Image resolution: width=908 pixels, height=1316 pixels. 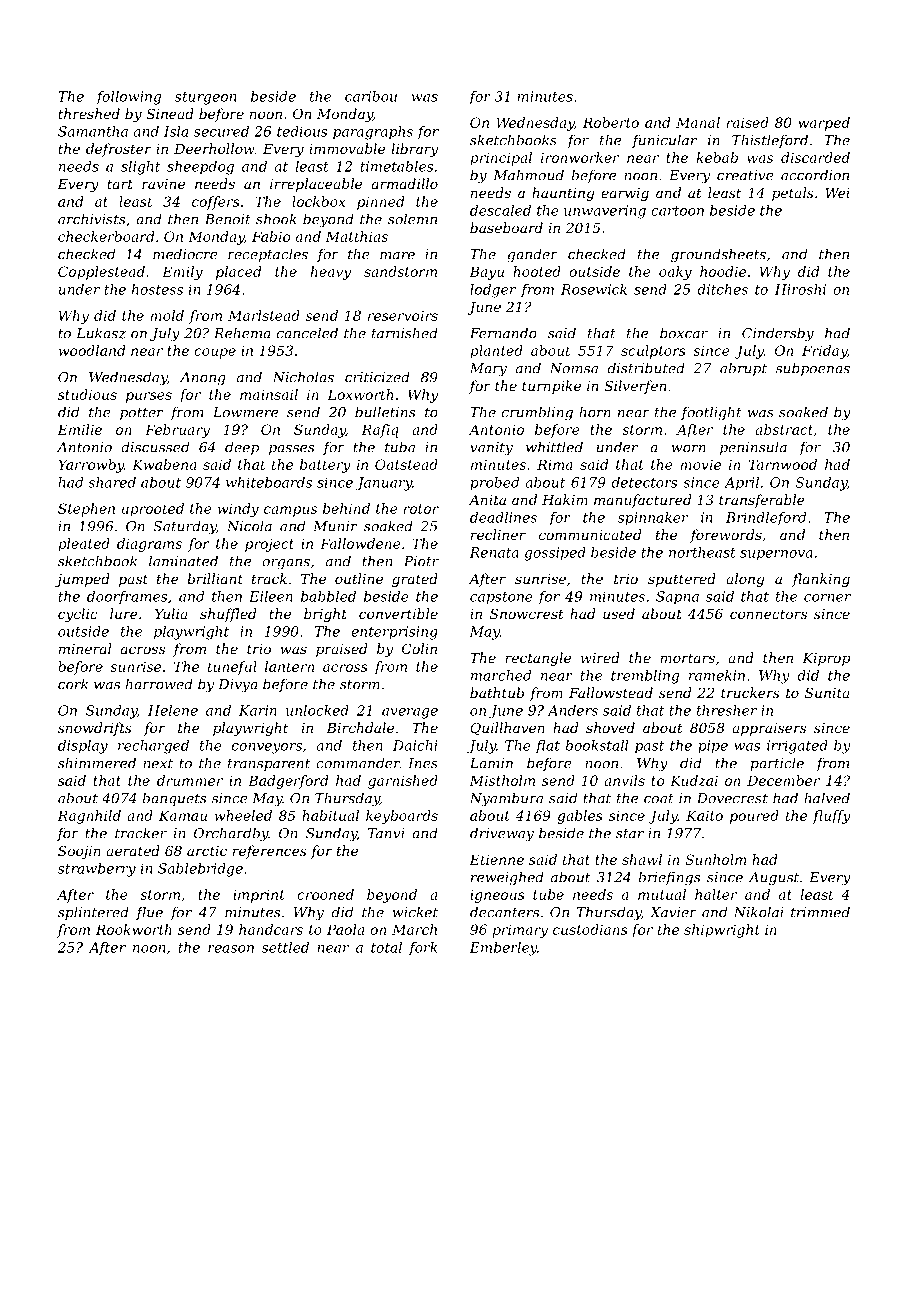 What do you see at coordinates (597, 745) in the document?
I see `bookstall` at bounding box center [597, 745].
